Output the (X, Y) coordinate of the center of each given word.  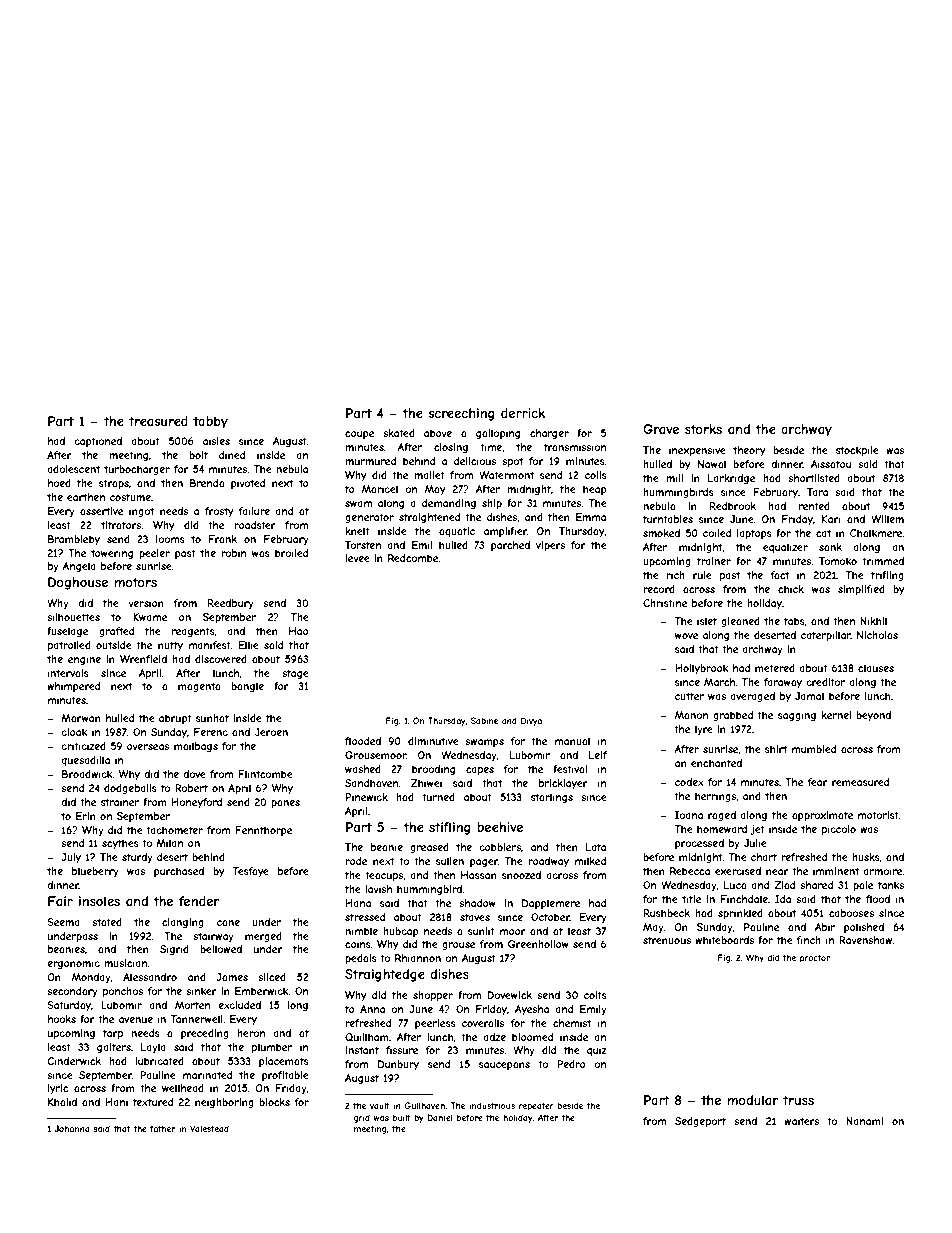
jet (757, 830)
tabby (210, 422)
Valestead (209, 1128)
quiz (597, 1051)
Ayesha (532, 1010)
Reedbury (231, 604)
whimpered (73, 687)
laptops (754, 534)
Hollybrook (701, 669)
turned (438, 797)
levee (357, 558)
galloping (498, 434)
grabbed (733, 716)
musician (125, 963)
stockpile (857, 451)
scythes (120, 844)
